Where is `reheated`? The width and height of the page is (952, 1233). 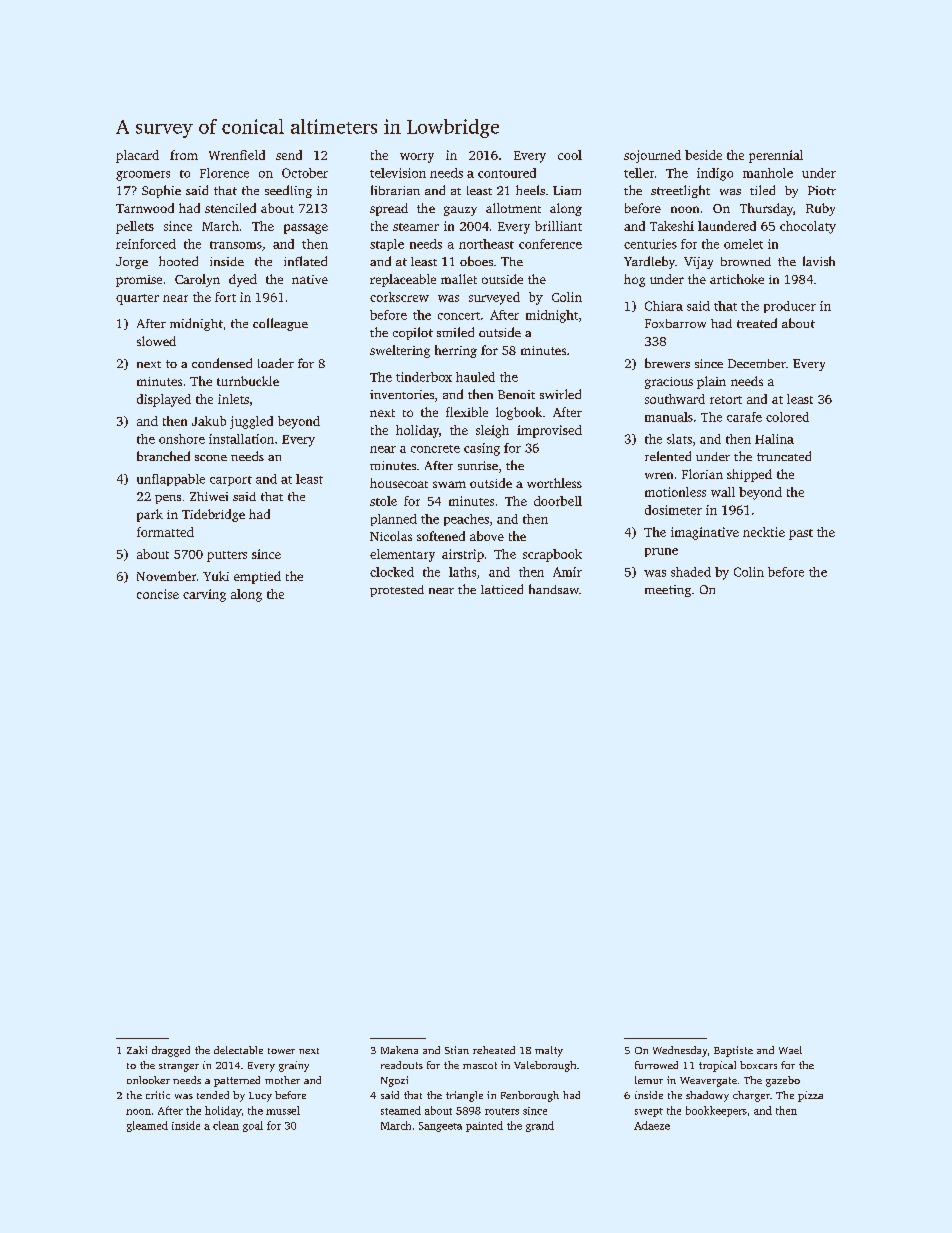
reheated is located at coordinates (494, 1050).
